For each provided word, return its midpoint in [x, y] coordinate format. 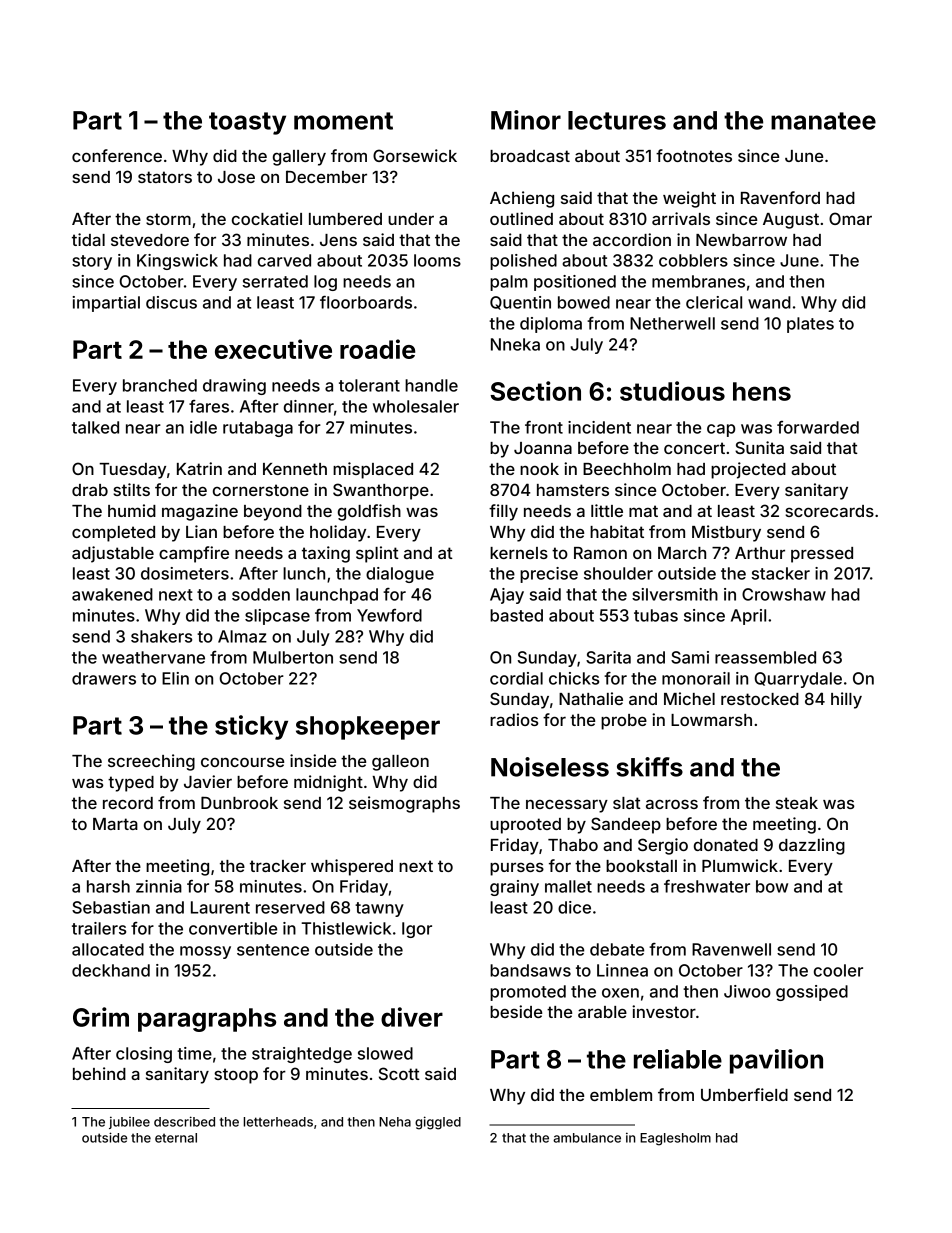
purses [517, 869]
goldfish [369, 512]
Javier [208, 781]
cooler [838, 970]
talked [95, 427]
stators [165, 177]
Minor [526, 120]
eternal [176, 1138]
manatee [823, 121]
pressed [822, 555]
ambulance [587, 1138]
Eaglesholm [675, 1139]
